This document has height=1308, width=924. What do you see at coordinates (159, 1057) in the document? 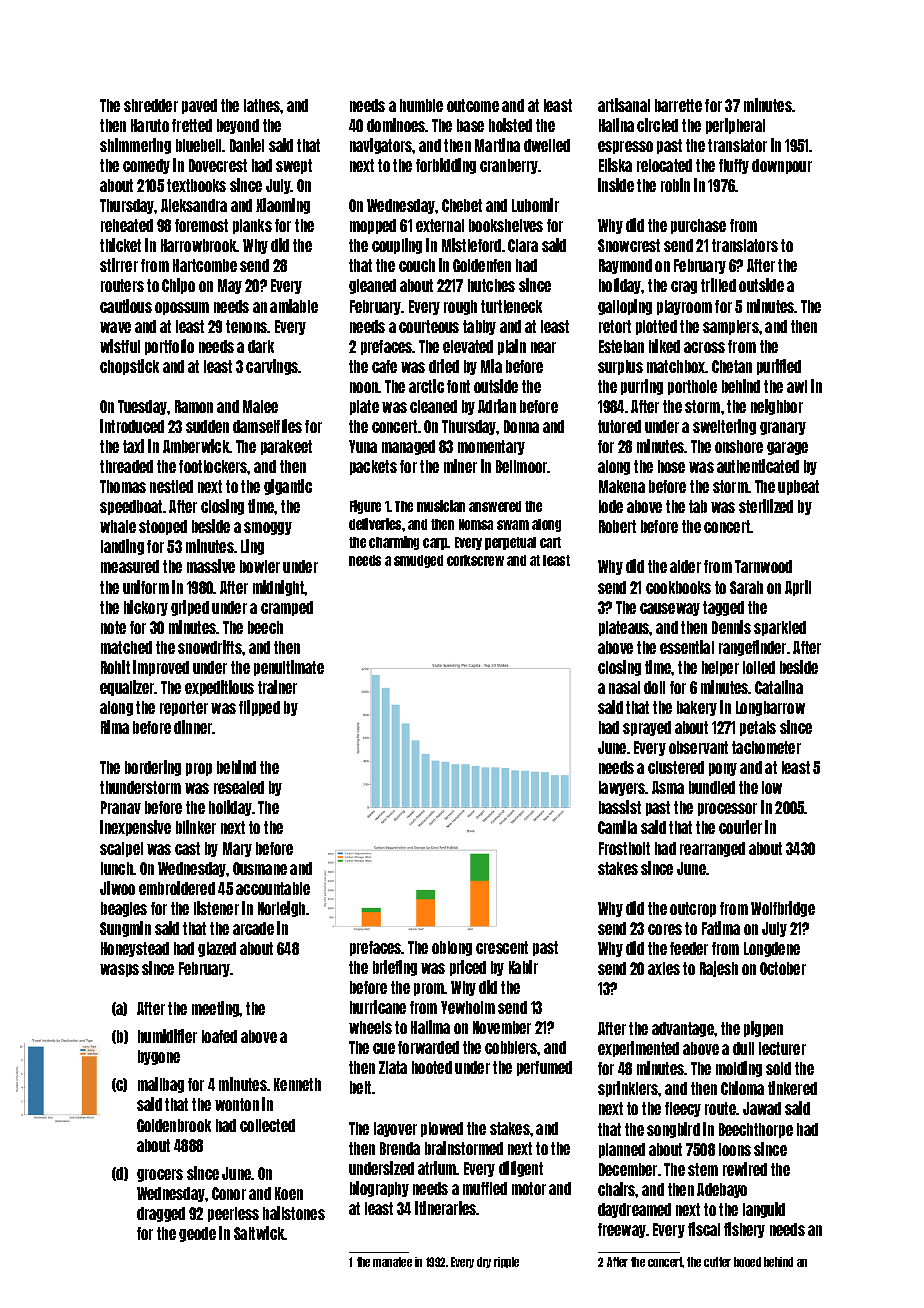
I see `bygone` at bounding box center [159, 1057].
